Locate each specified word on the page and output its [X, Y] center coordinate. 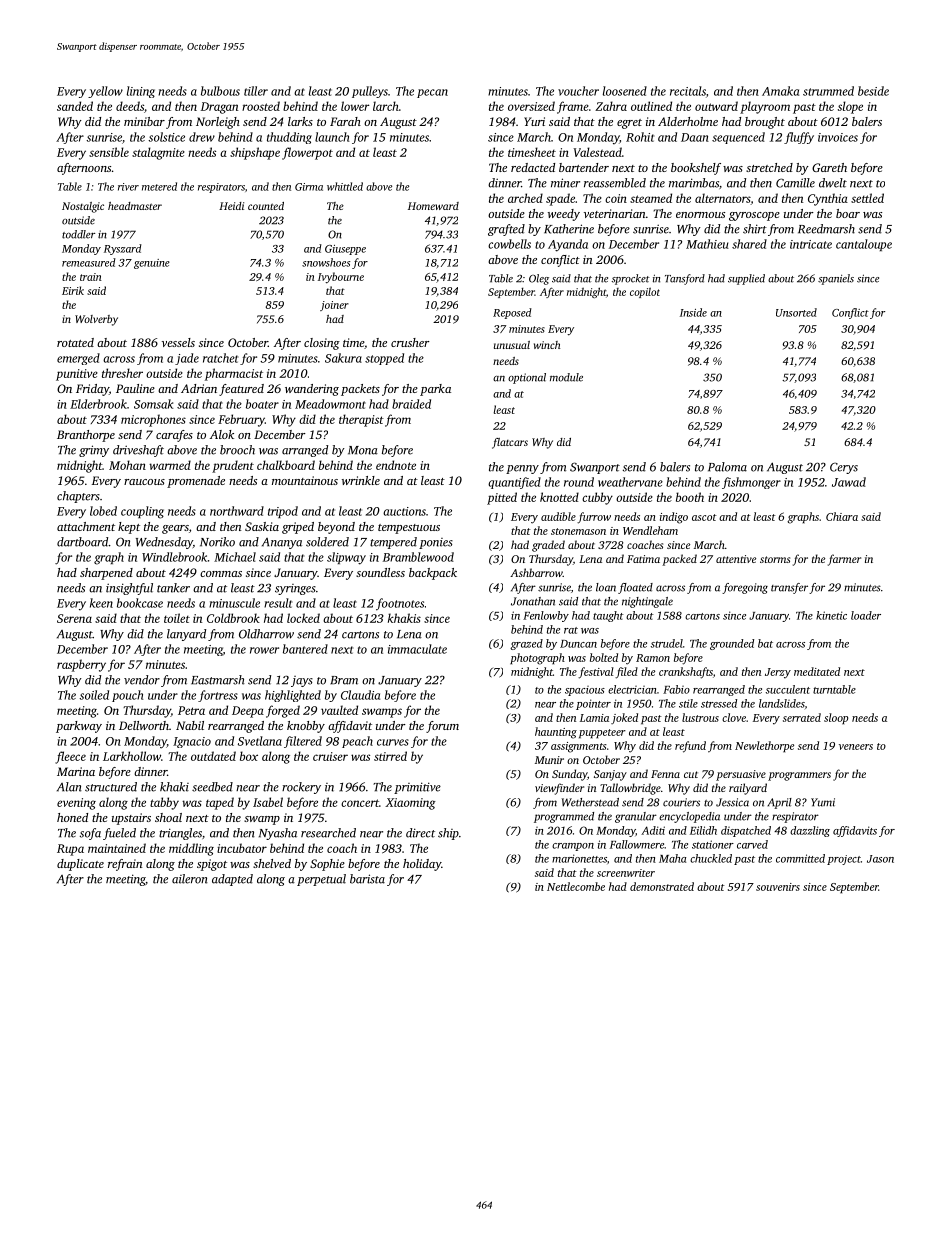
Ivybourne [341, 278]
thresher [122, 373]
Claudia [360, 695]
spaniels [836, 279]
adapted [232, 880]
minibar [144, 121]
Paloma [727, 467]
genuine [152, 264]
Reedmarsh [826, 229]
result [278, 603]
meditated [817, 671]
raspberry [81, 665]
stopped [384, 359]
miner [565, 183]
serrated [802, 717]
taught [608, 616]
